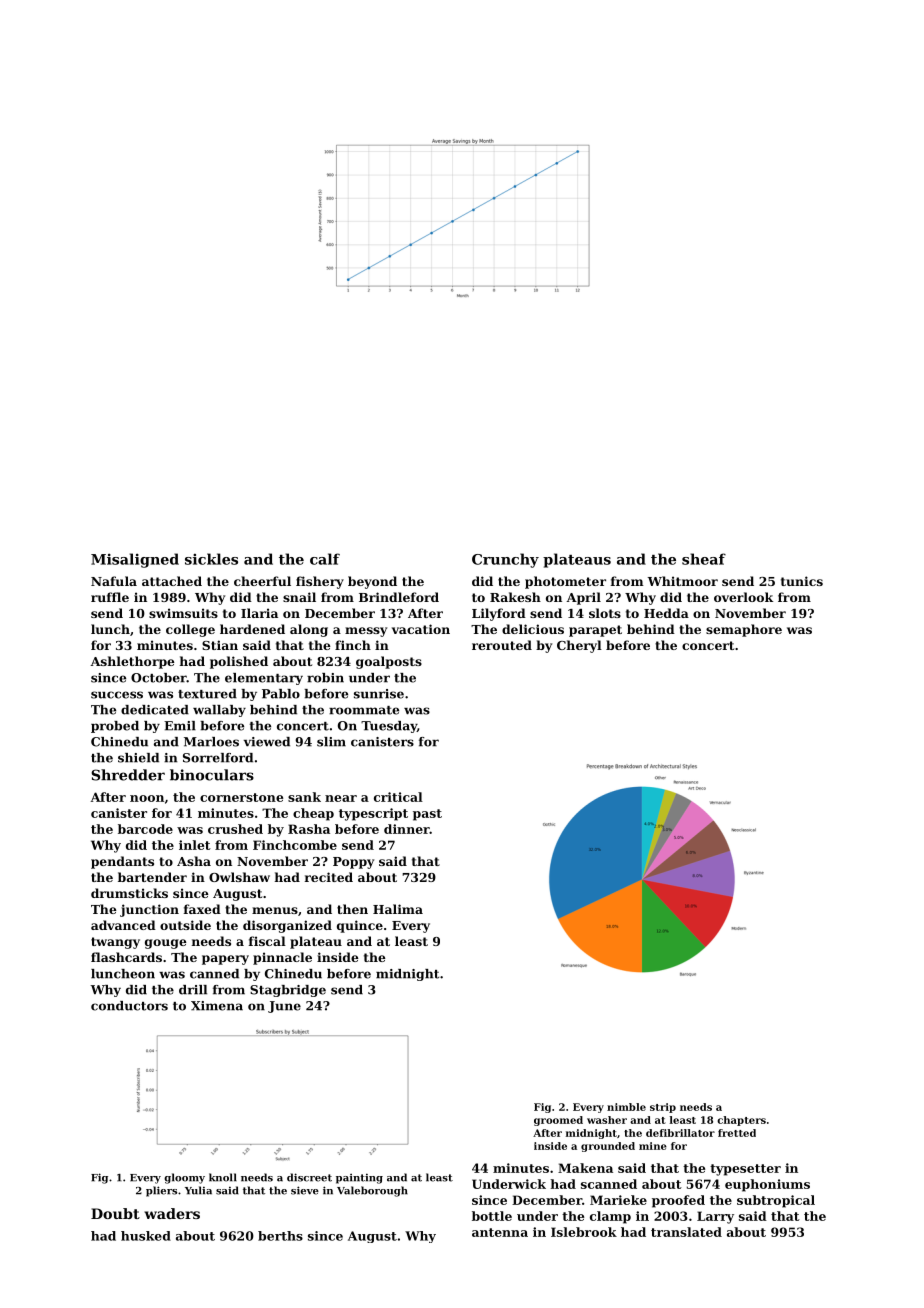  Describe the element at coordinates (744, 630) in the screenshot. I see `semaphore` at that location.
